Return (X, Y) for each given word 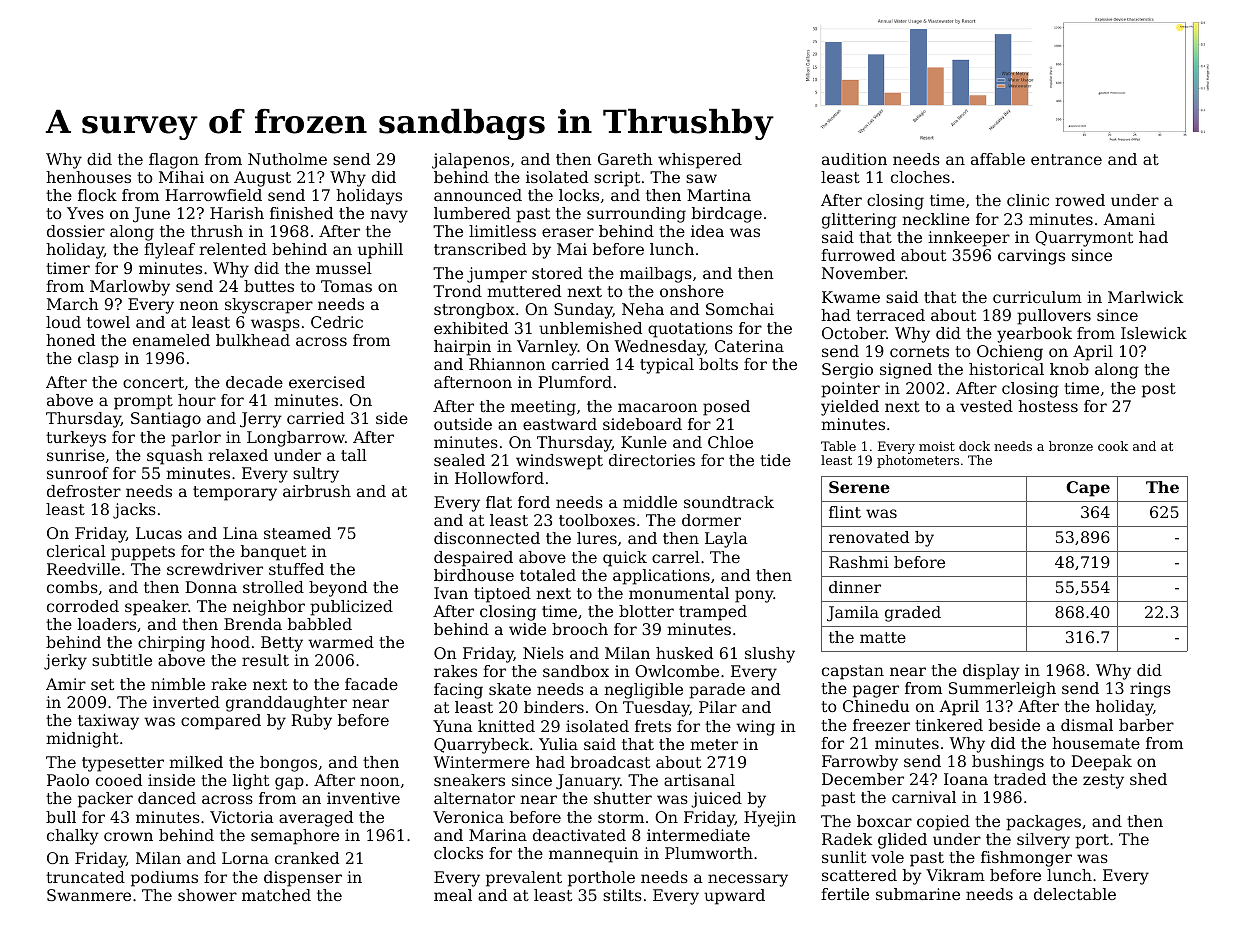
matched (276, 895)
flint (845, 512)
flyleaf (169, 251)
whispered (700, 161)
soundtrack (729, 502)
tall (354, 455)
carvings (1031, 257)
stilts (622, 895)
